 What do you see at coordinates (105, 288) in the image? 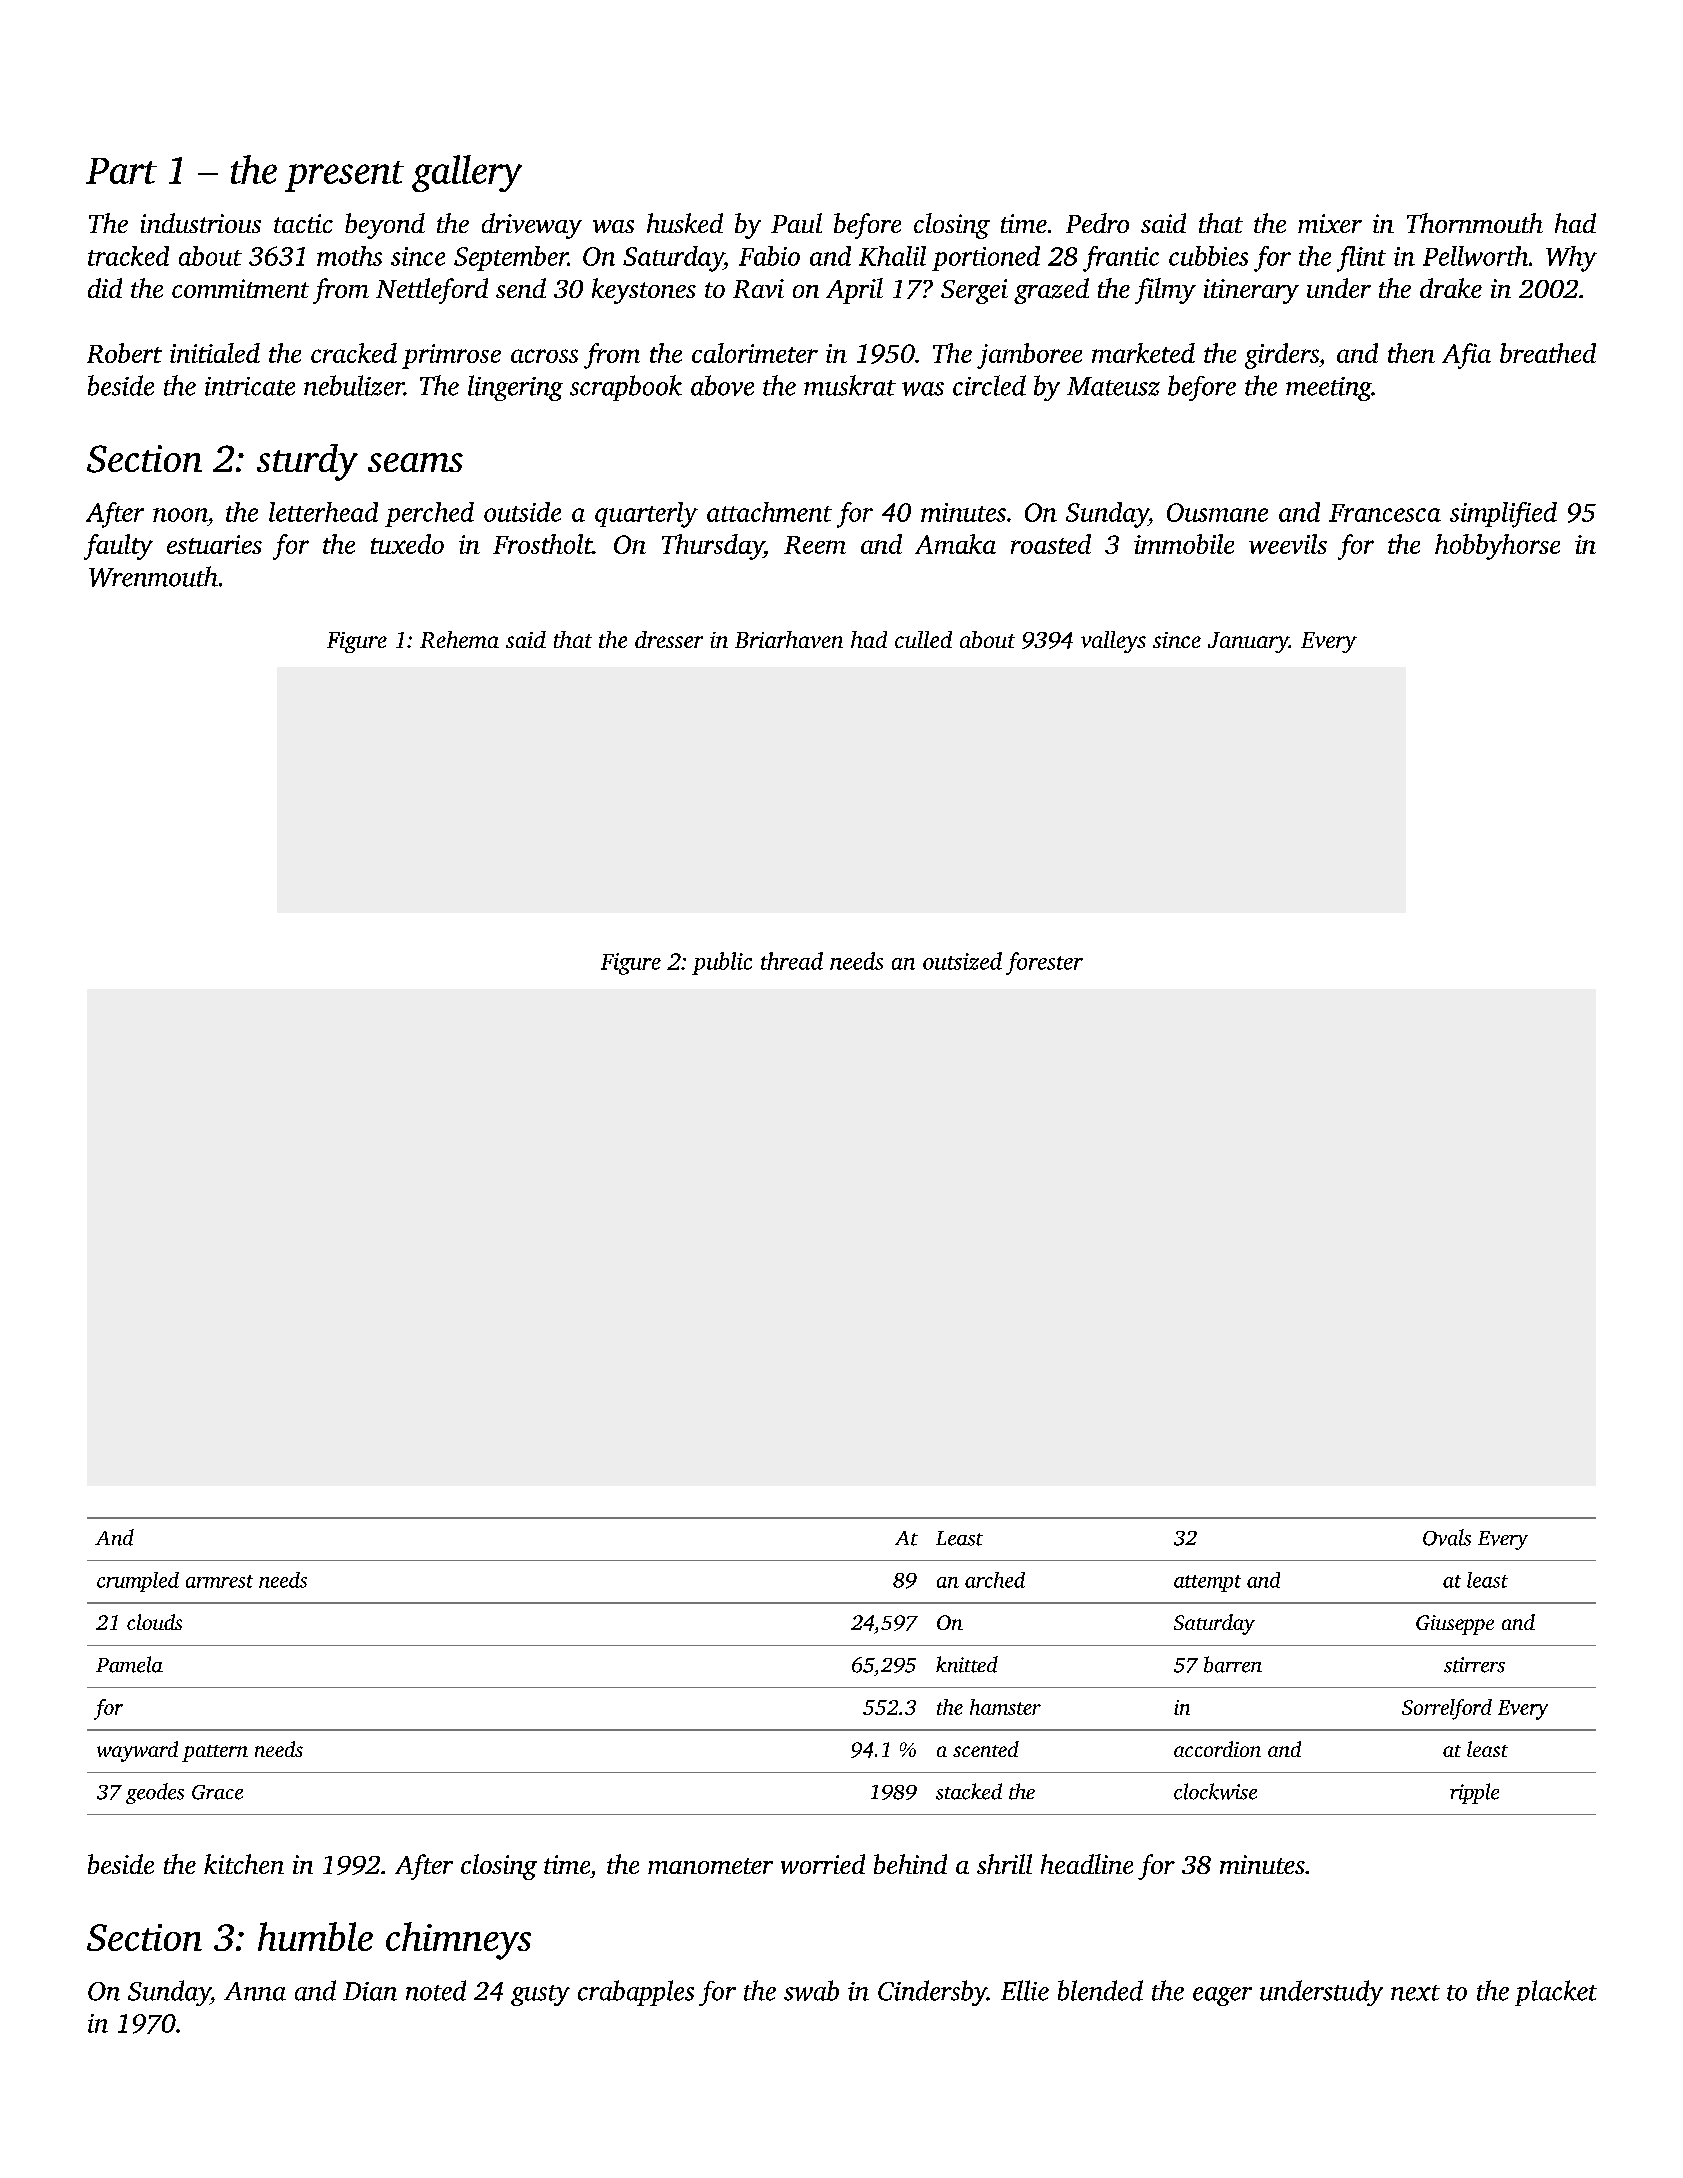
I see `did` at bounding box center [105, 288].
